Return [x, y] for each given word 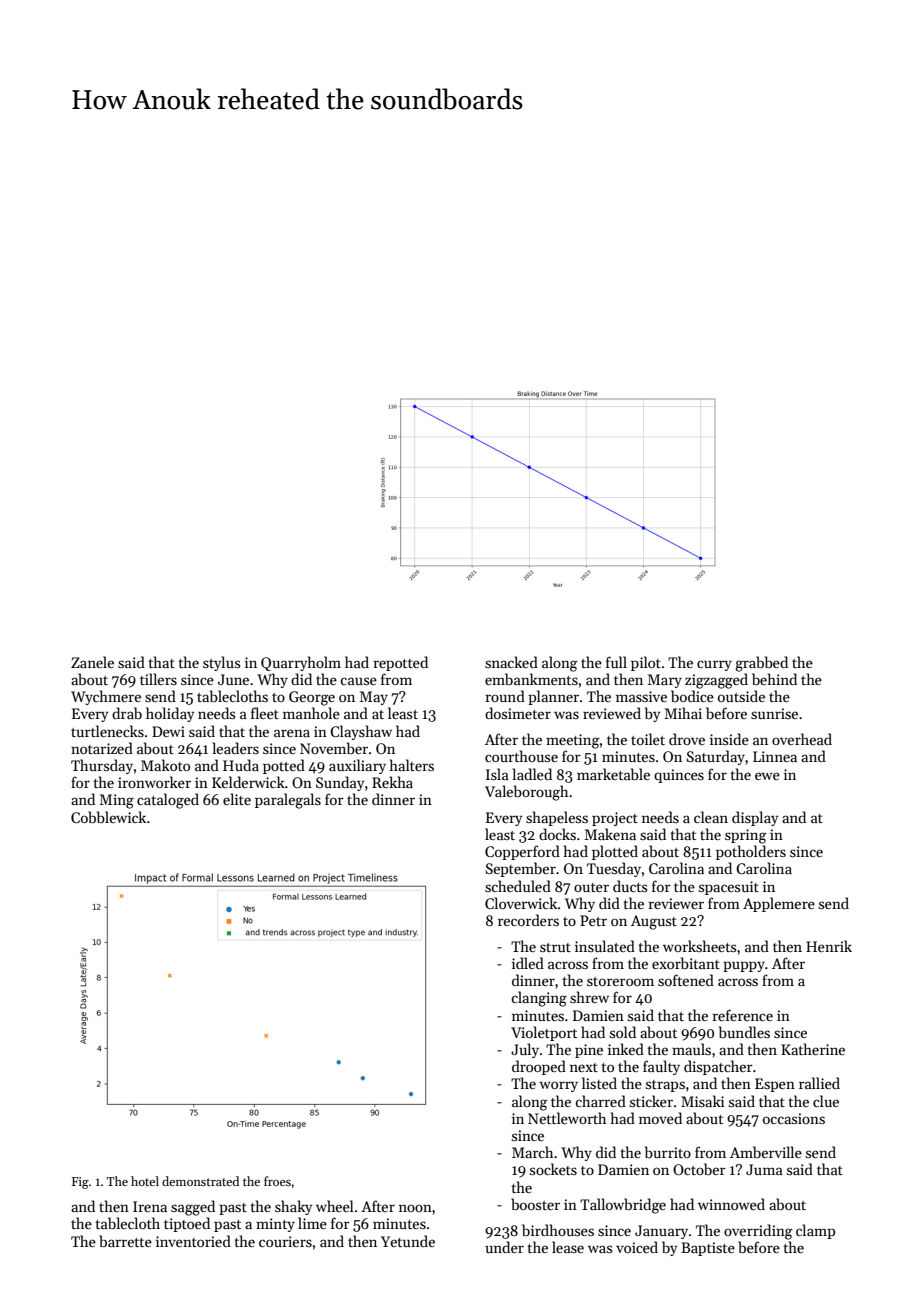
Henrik [829, 946]
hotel [145, 1181]
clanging [539, 999]
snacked [511, 662]
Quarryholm [301, 663]
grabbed [761, 664]
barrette [125, 1241]
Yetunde [408, 1241]
